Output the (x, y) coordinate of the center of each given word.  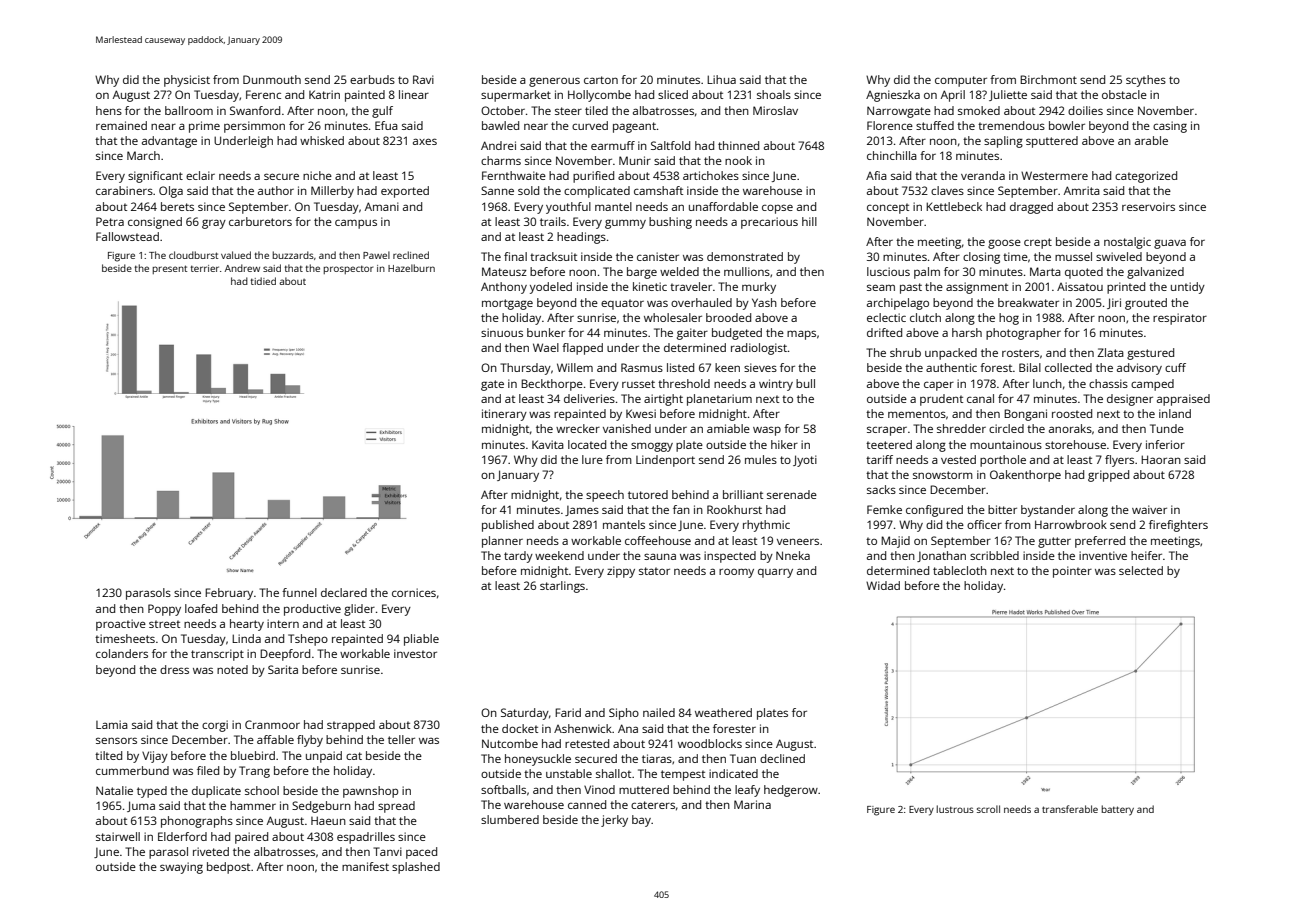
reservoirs (1148, 206)
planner (502, 542)
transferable (1070, 809)
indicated (733, 773)
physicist (187, 81)
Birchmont (1048, 79)
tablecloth (960, 570)
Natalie (114, 790)
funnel (299, 592)
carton (601, 80)
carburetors (260, 221)
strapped (351, 726)
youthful (568, 208)
